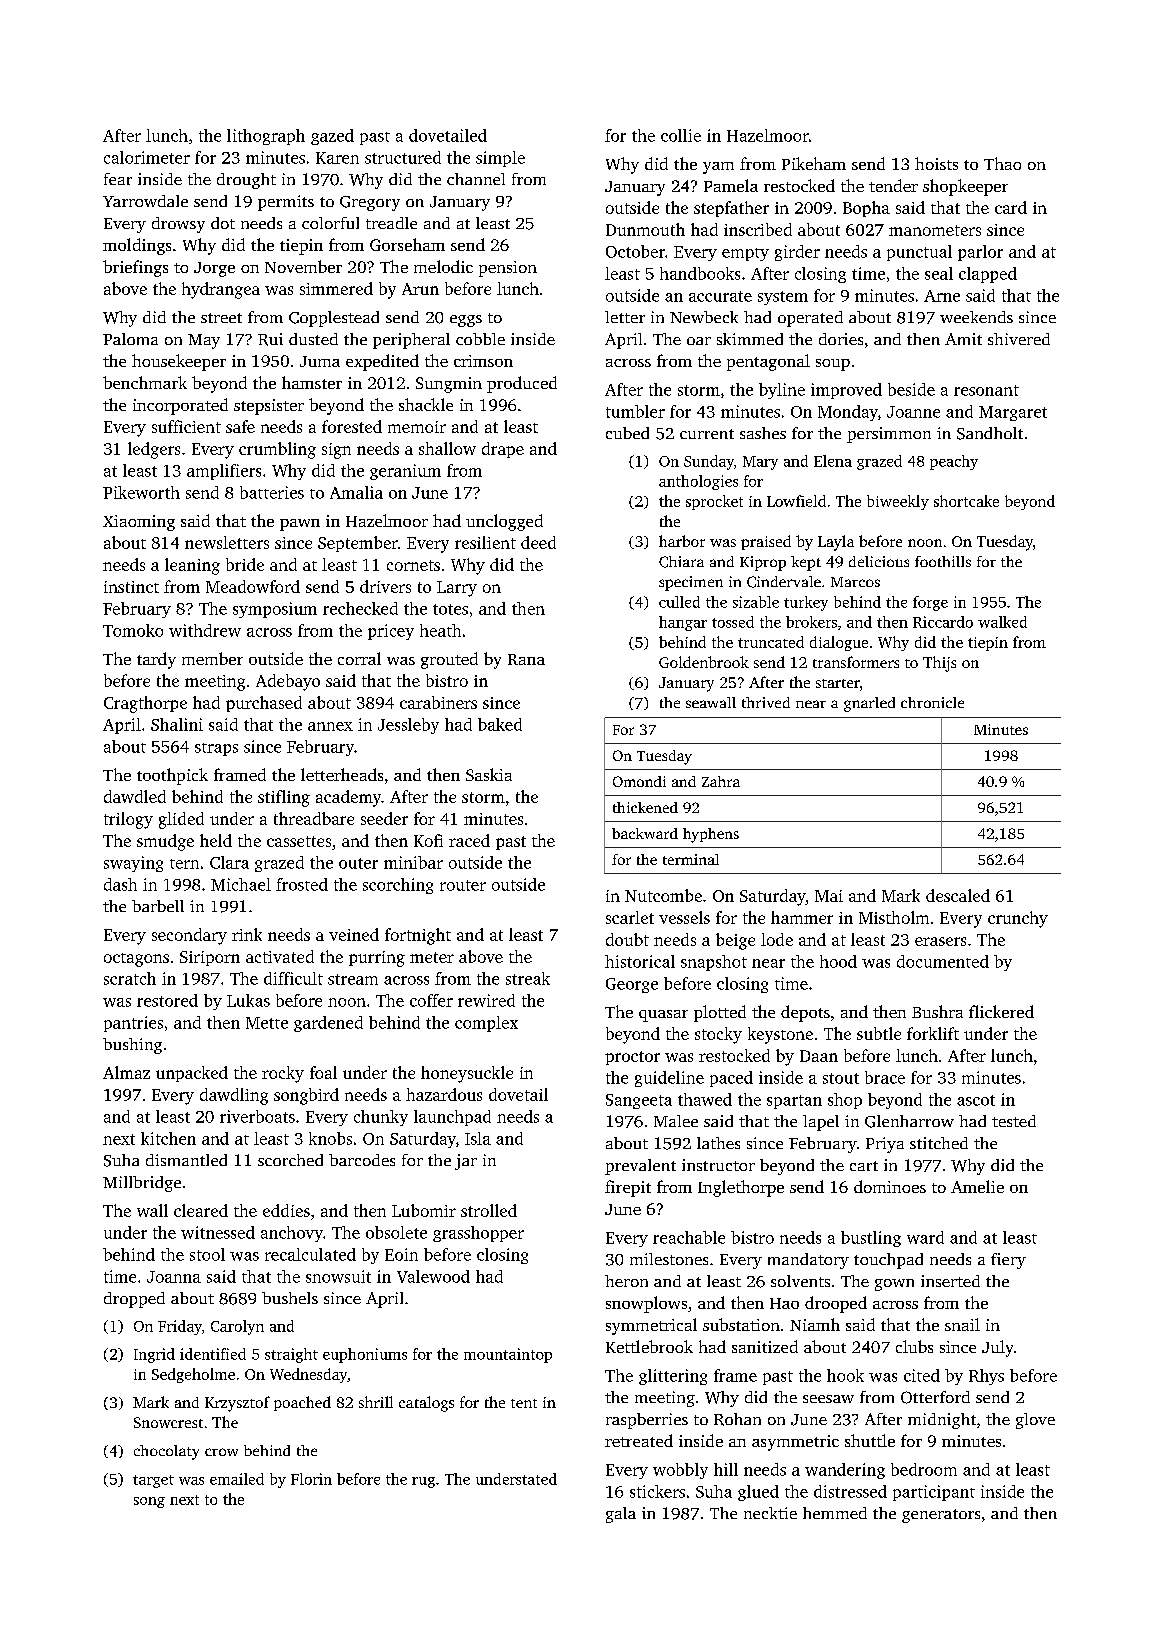 The image size is (1164, 1646). I want to click on strolled, so click(489, 1210).
